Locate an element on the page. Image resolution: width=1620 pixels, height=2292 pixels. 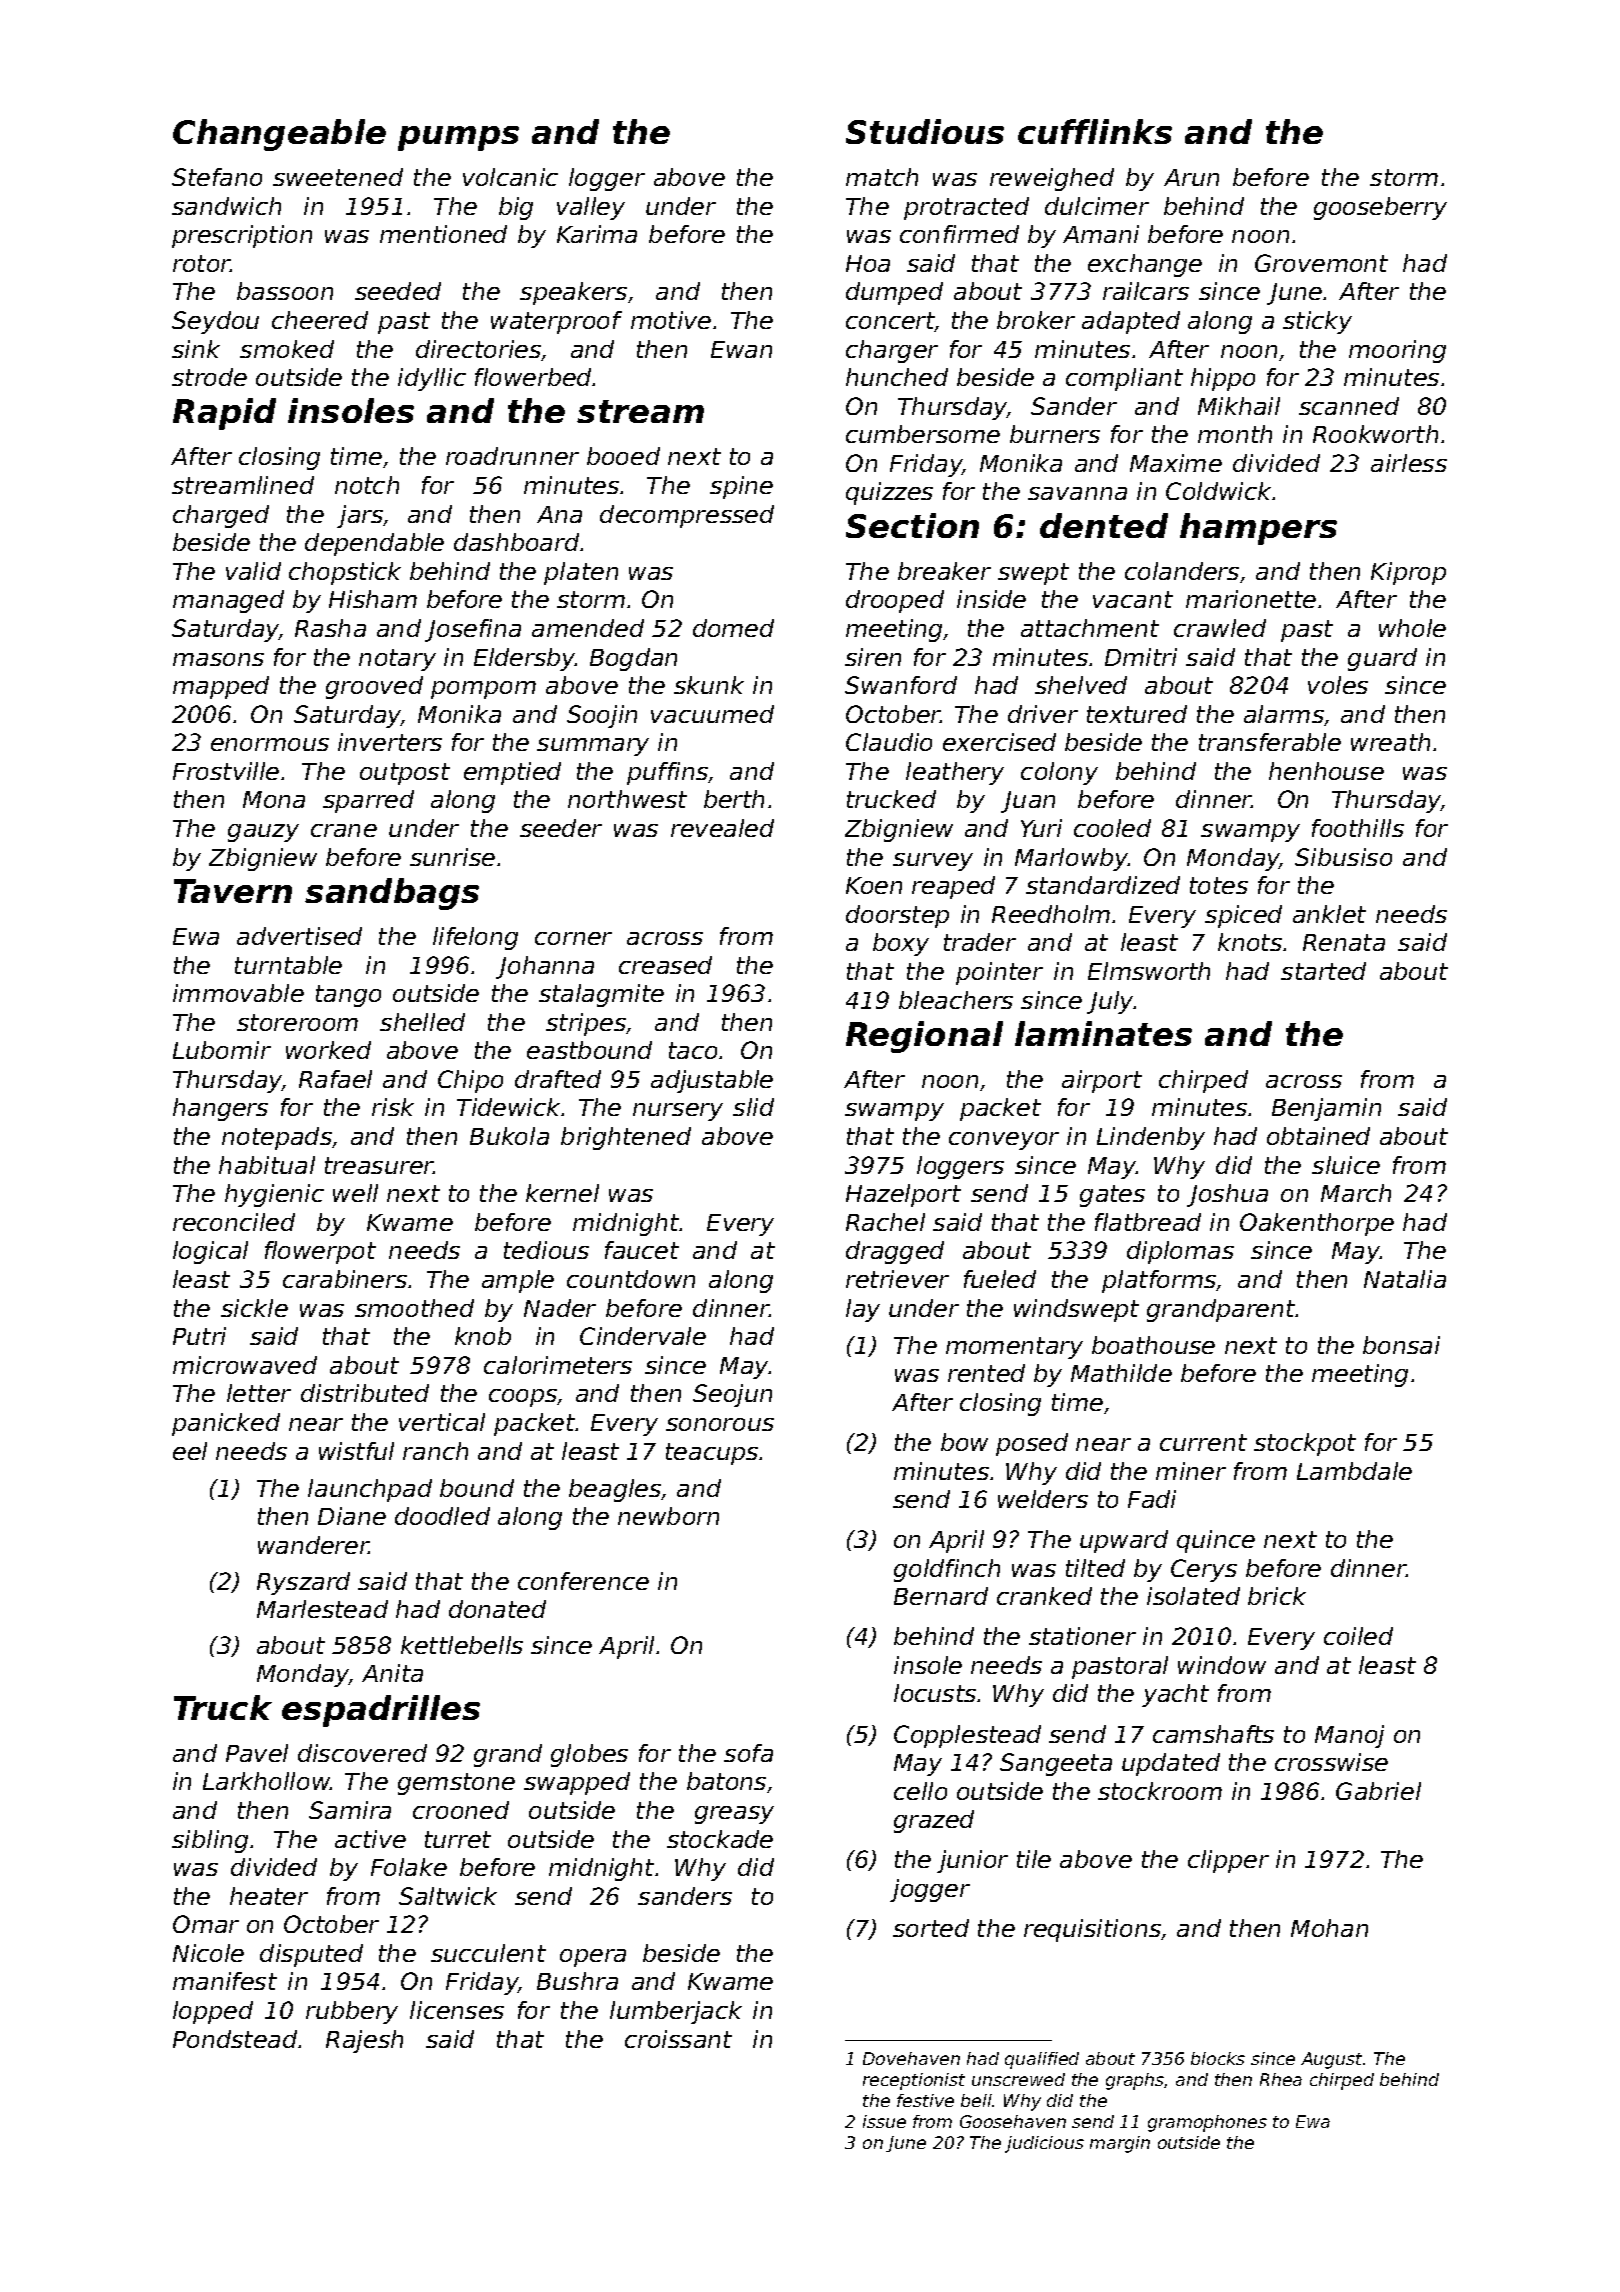
started is located at coordinates (1323, 971).
